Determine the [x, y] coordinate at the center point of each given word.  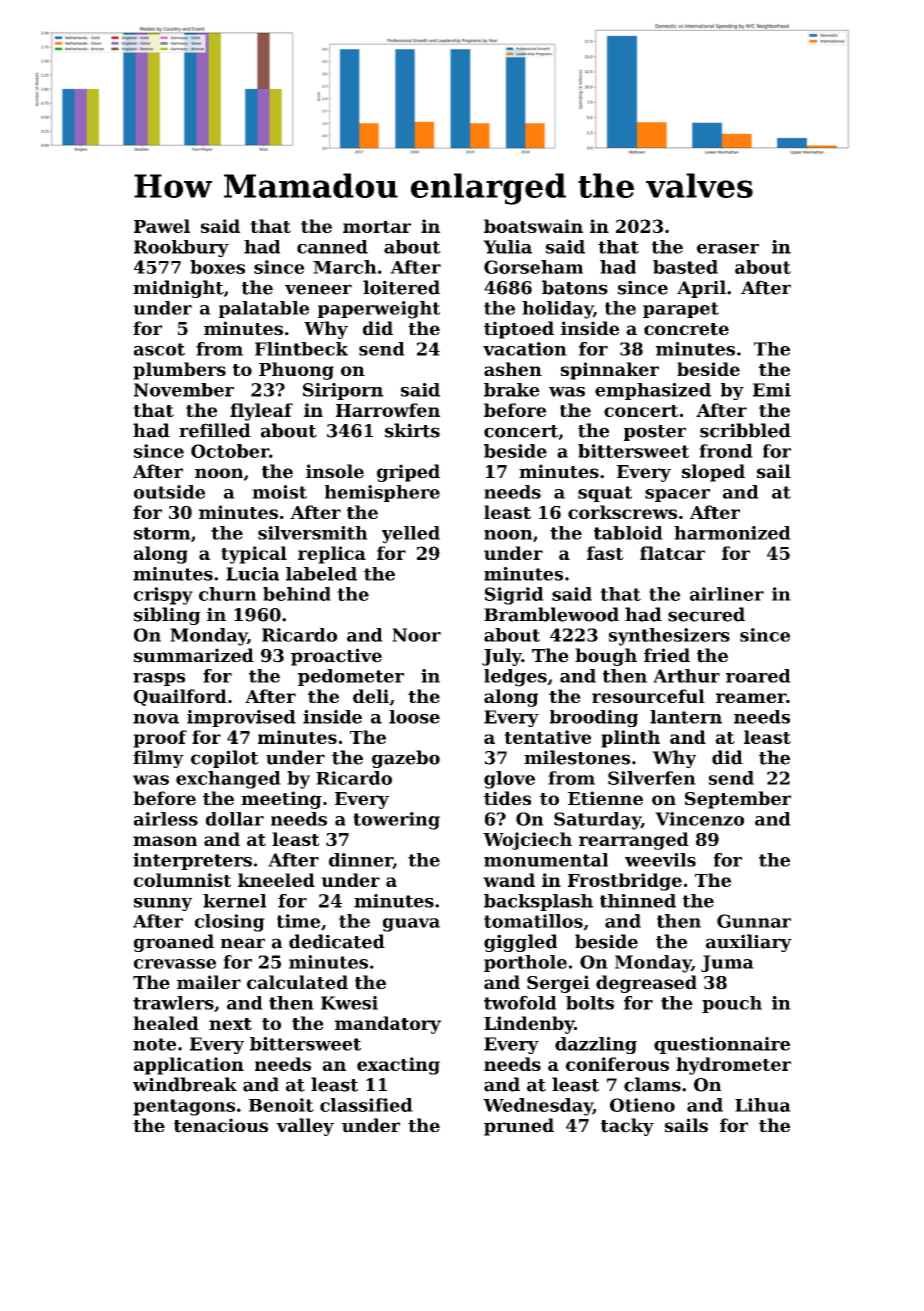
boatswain [533, 226]
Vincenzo [699, 819]
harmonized [732, 533]
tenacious [221, 1125]
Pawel [162, 226]
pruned [519, 1127]
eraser [728, 249]
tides [507, 798]
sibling [167, 616]
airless [166, 819]
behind [297, 594]
